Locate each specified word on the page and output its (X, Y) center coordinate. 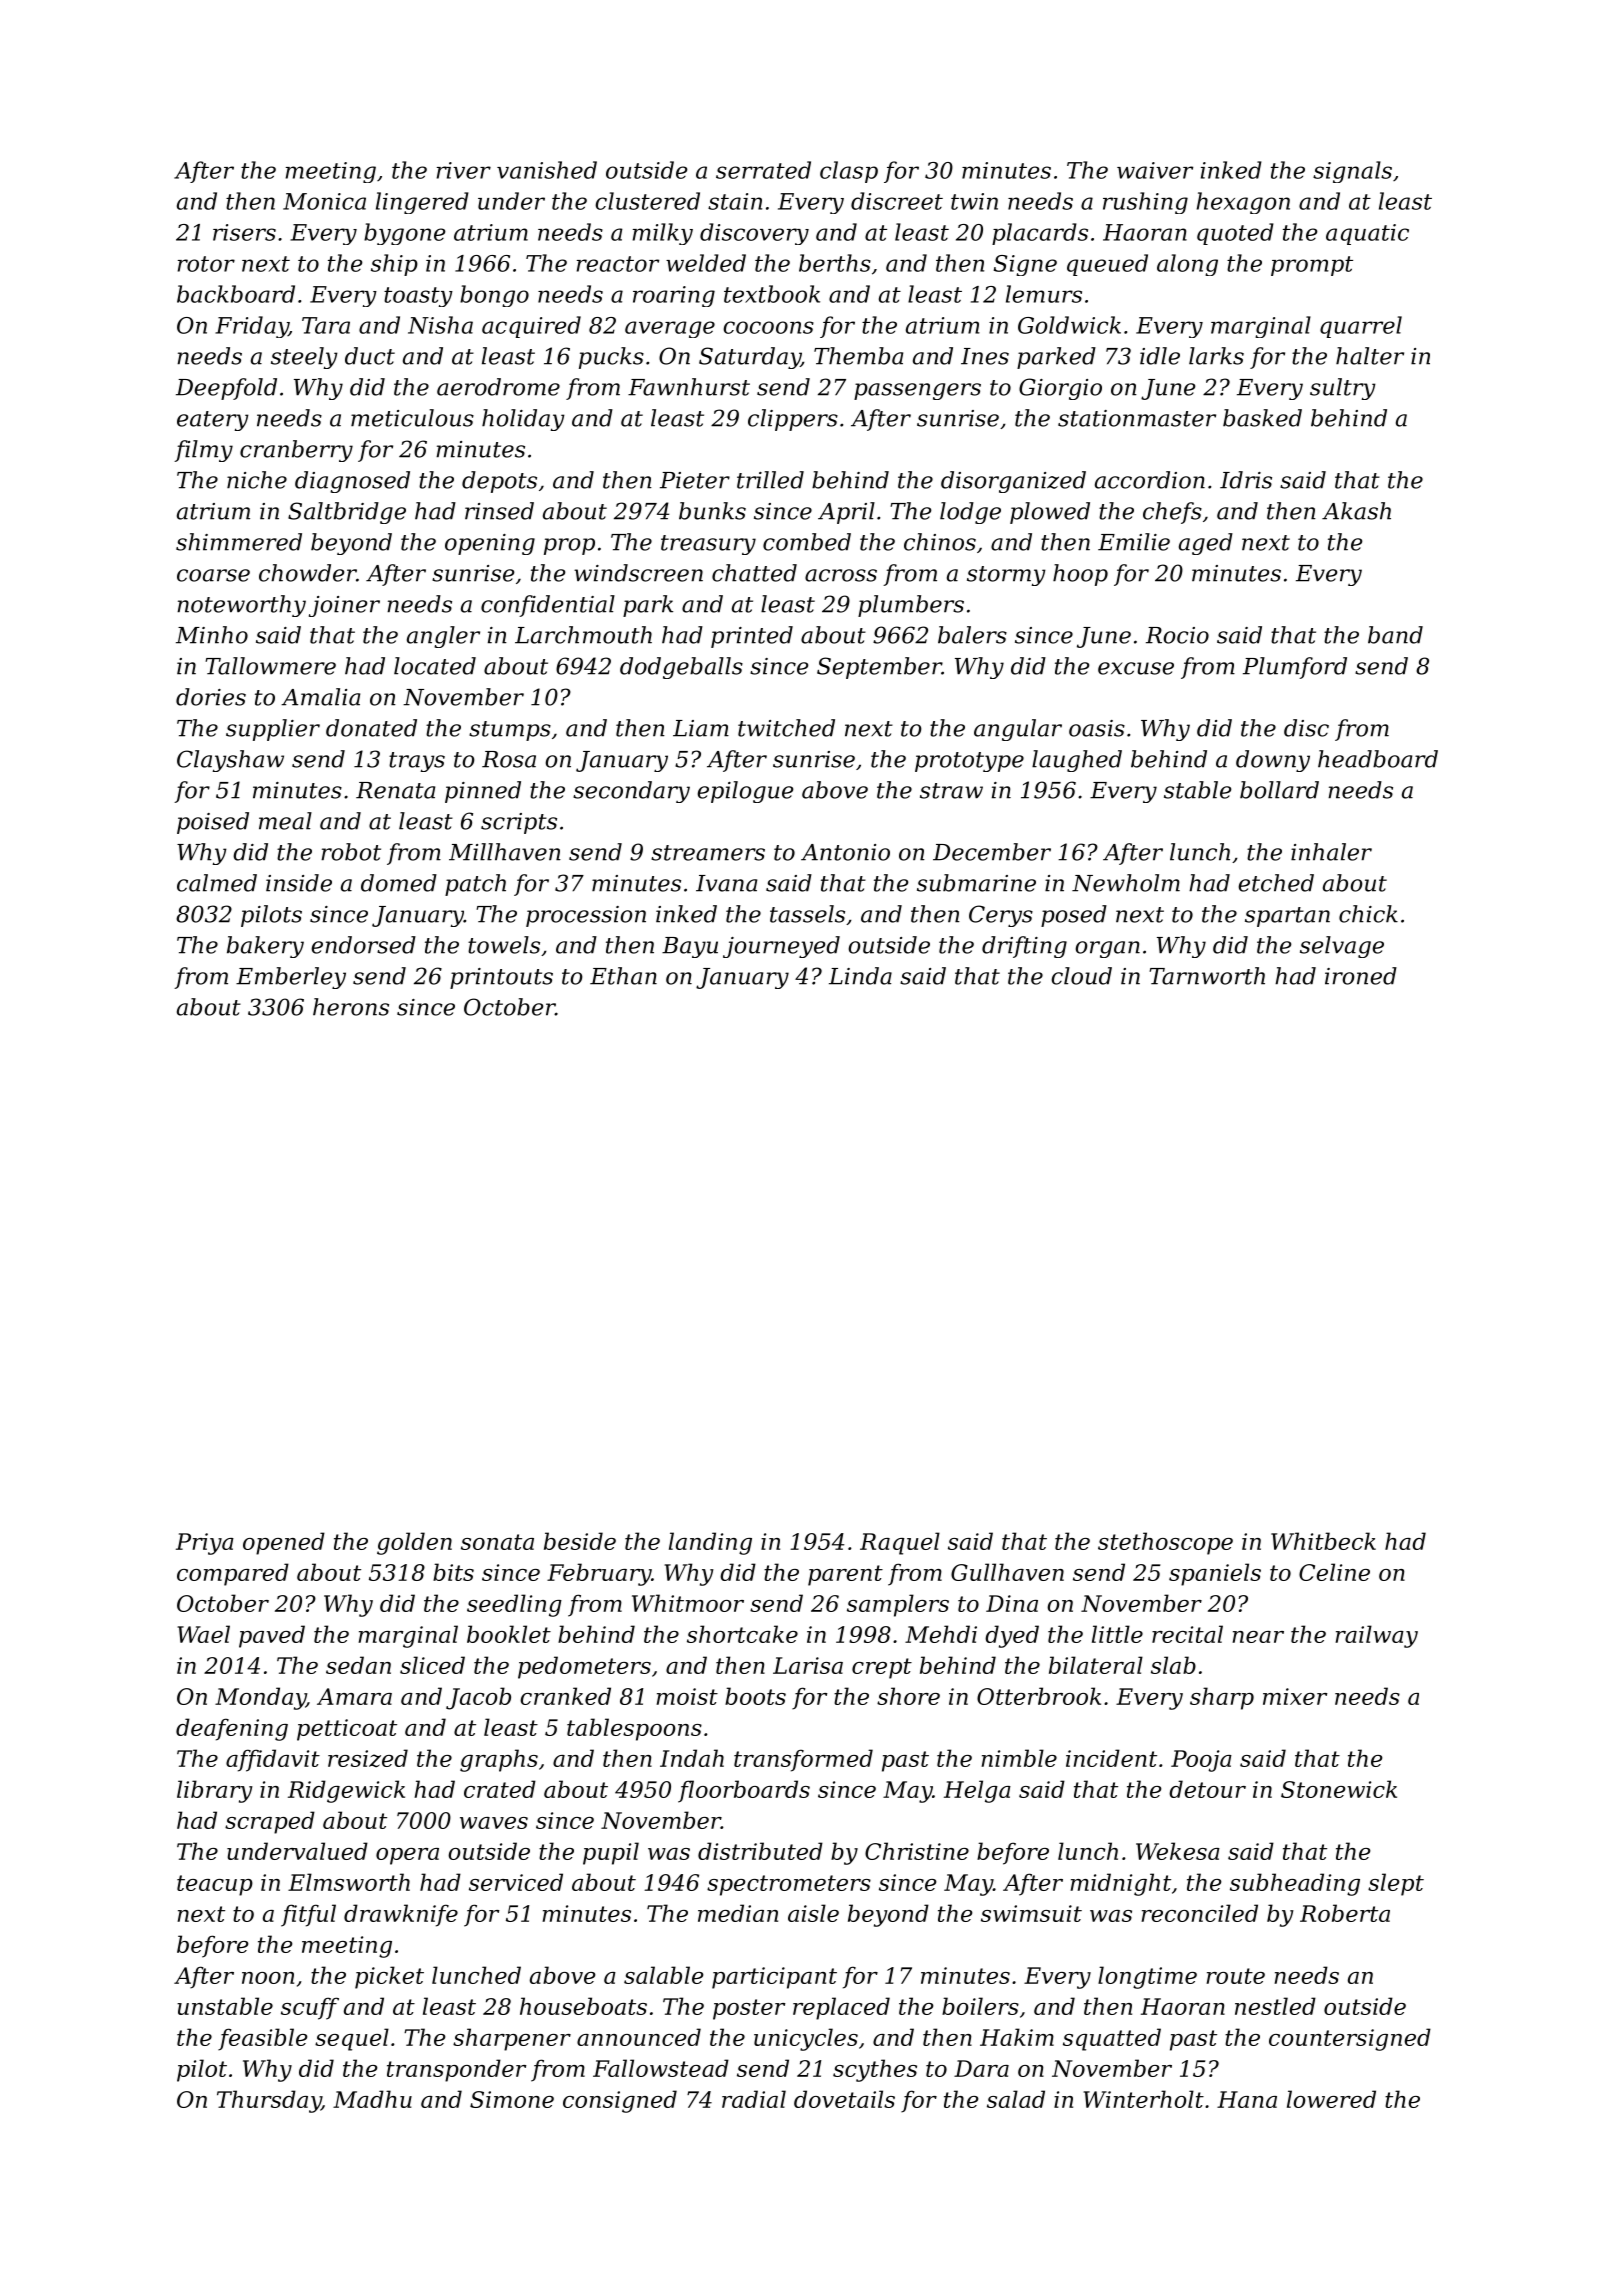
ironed (1361, 976)
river (464, 170)
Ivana (726, 883)
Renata (395, 790)
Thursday (269, 2101)
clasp (849, 172)
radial (754, 2099)
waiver (1155, 170)
